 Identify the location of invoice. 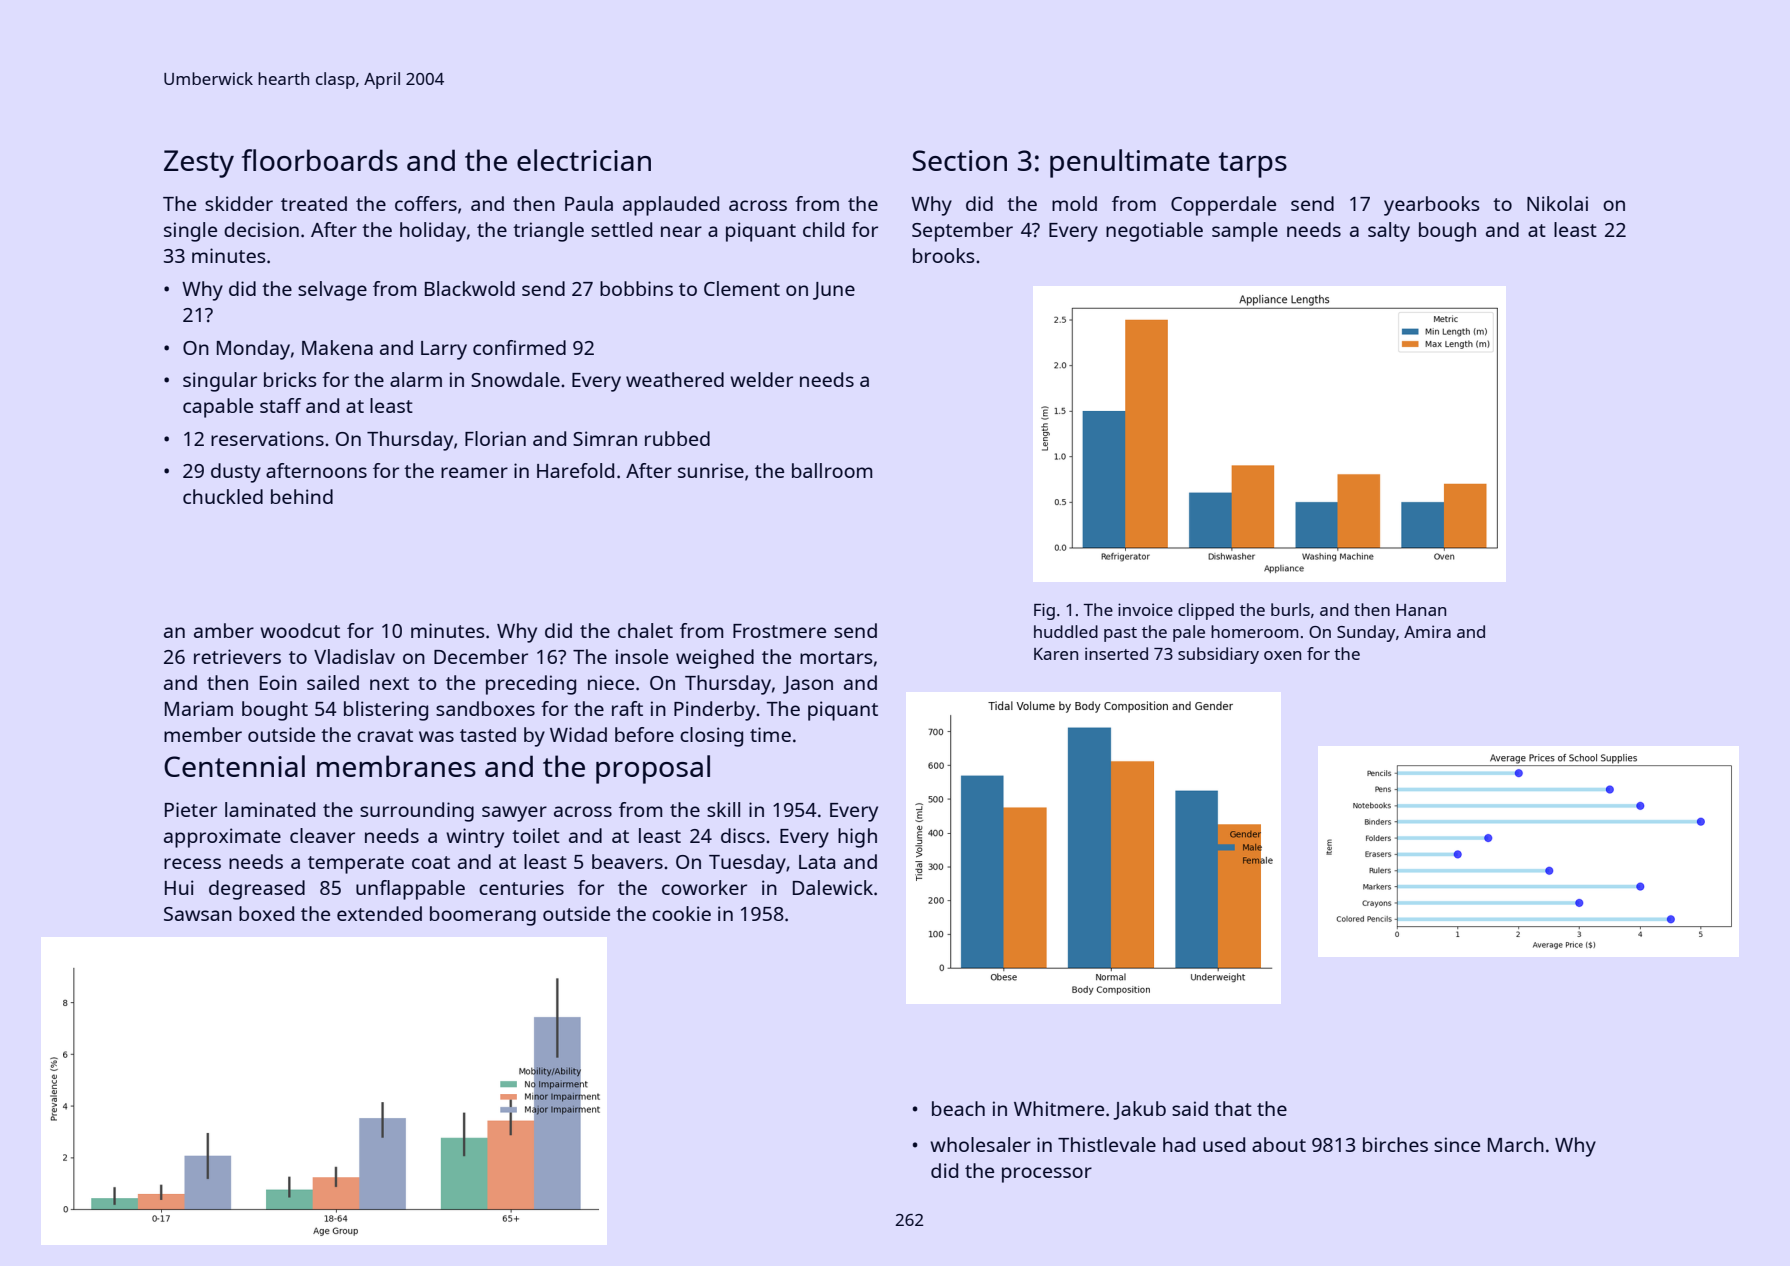
(1145, 609).
